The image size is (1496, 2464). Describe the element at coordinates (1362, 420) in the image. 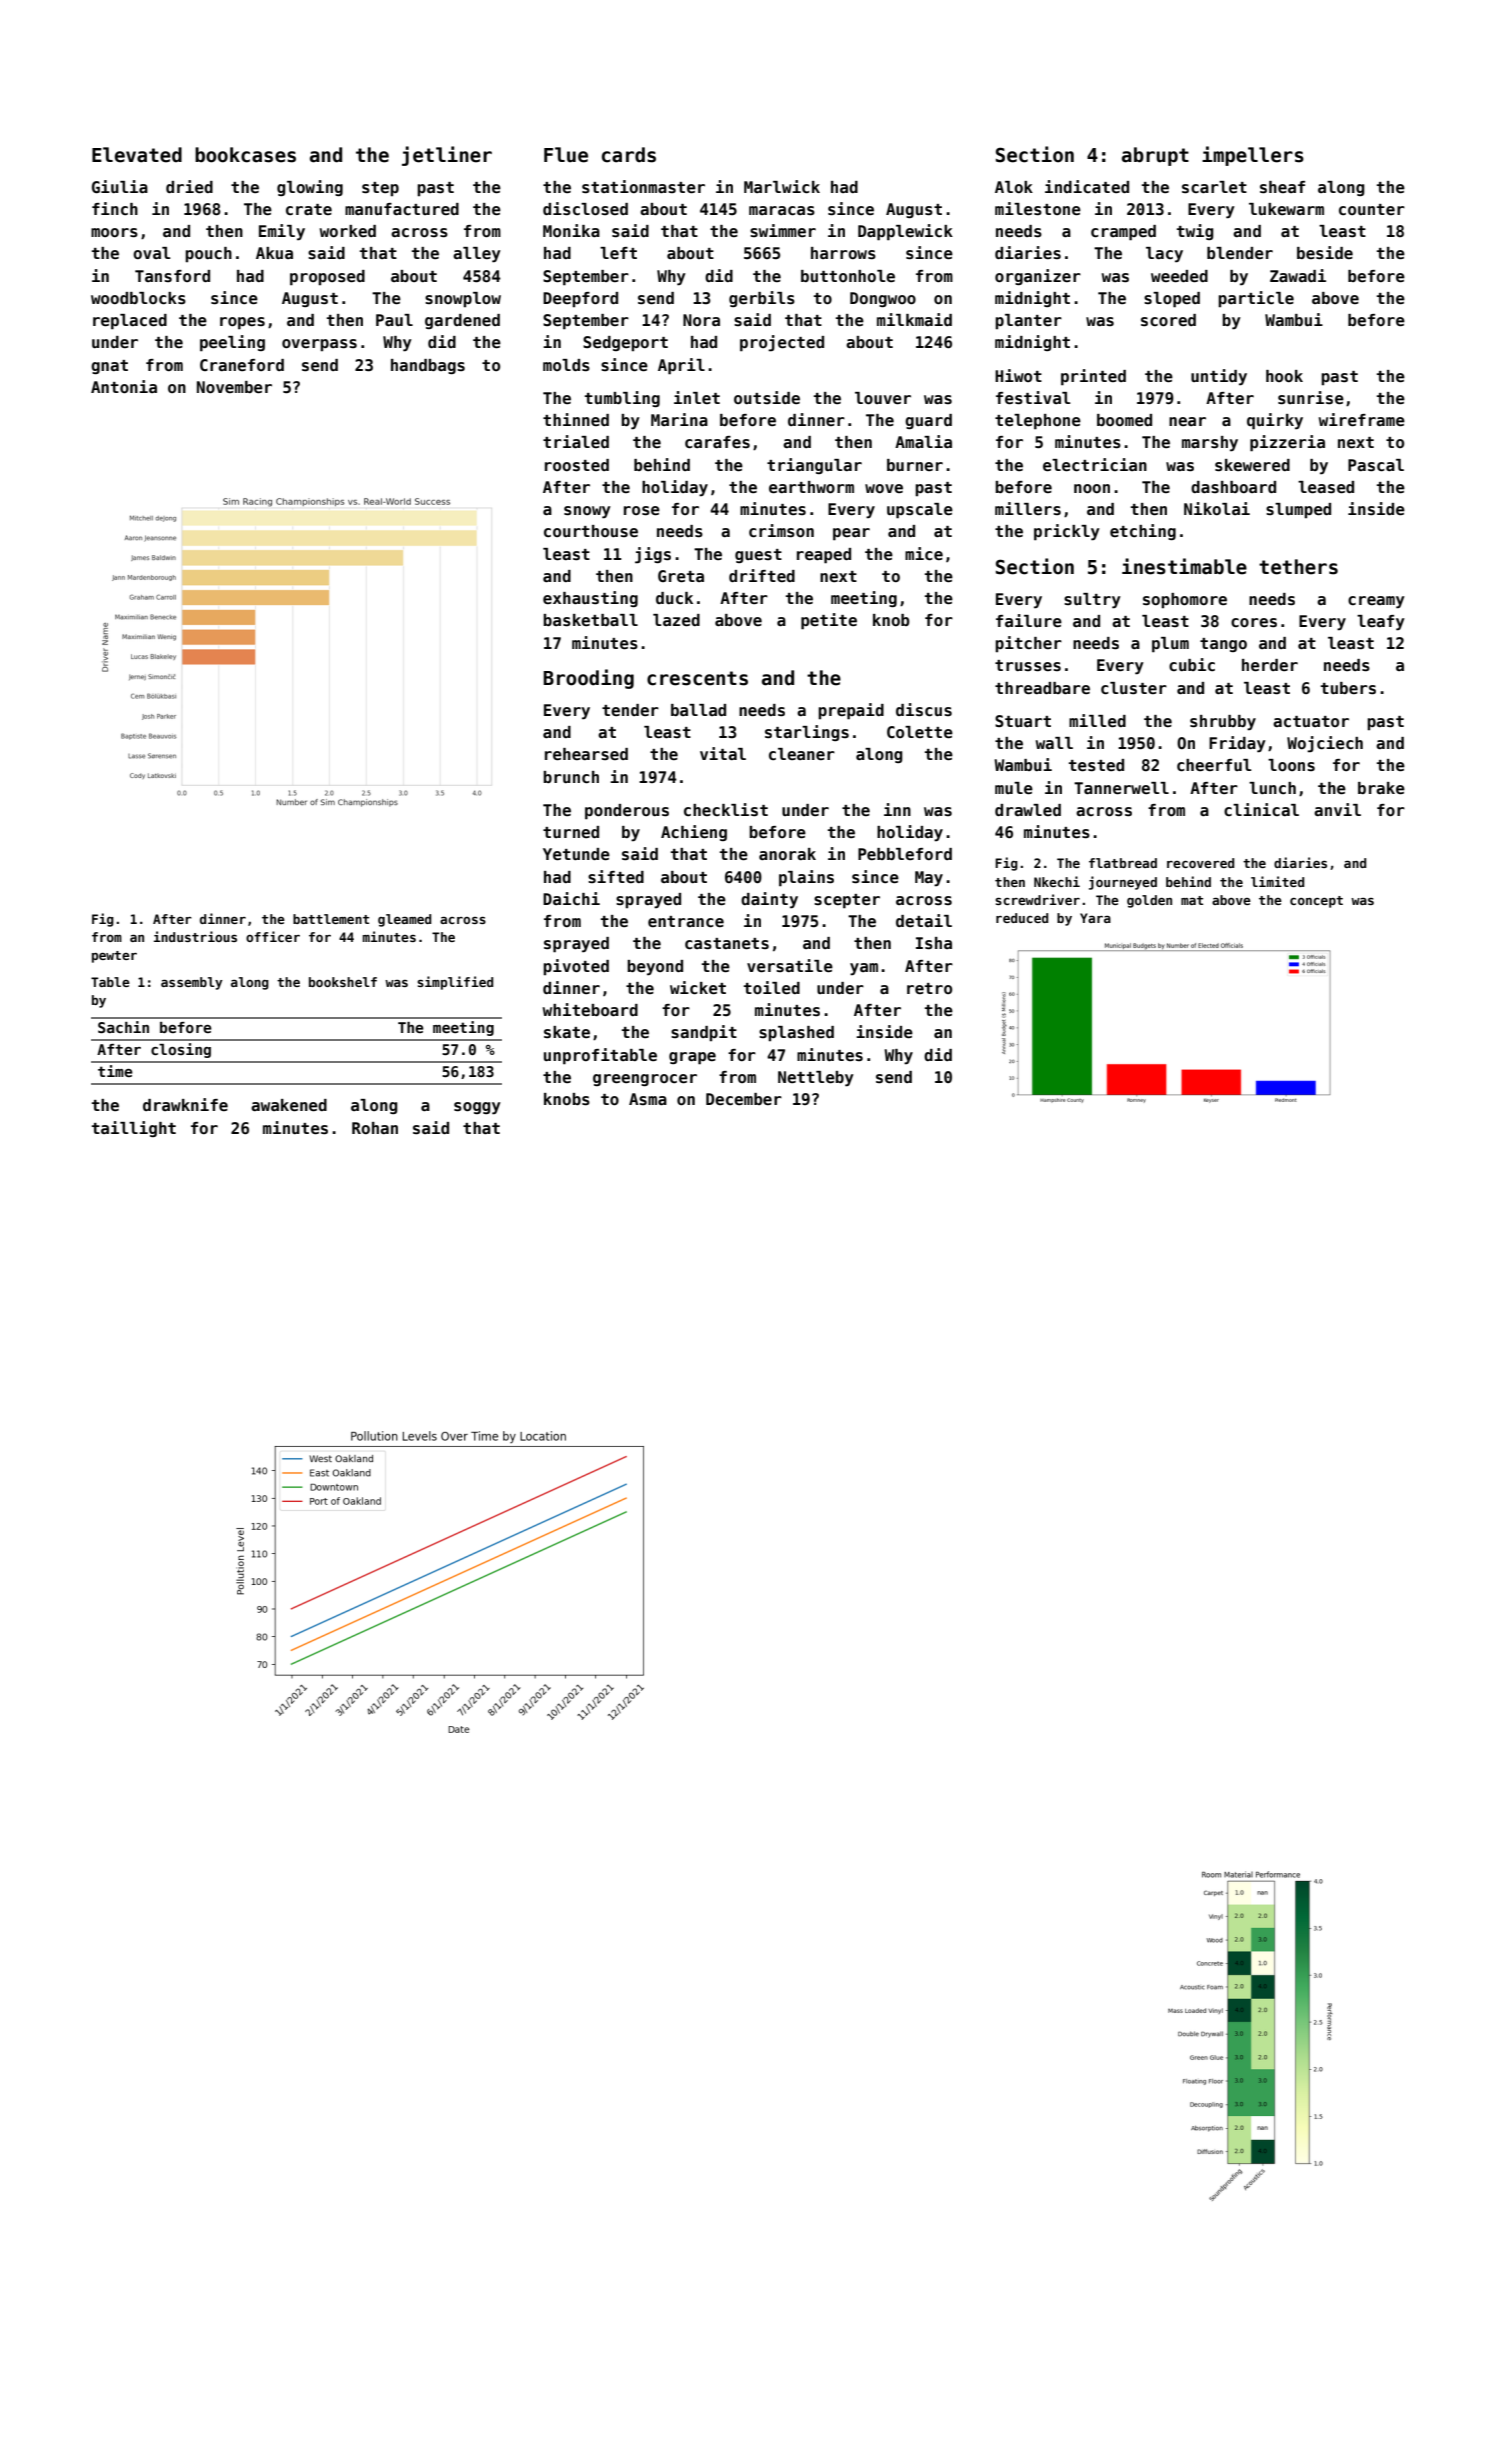

I see `wireframe` at that location.
